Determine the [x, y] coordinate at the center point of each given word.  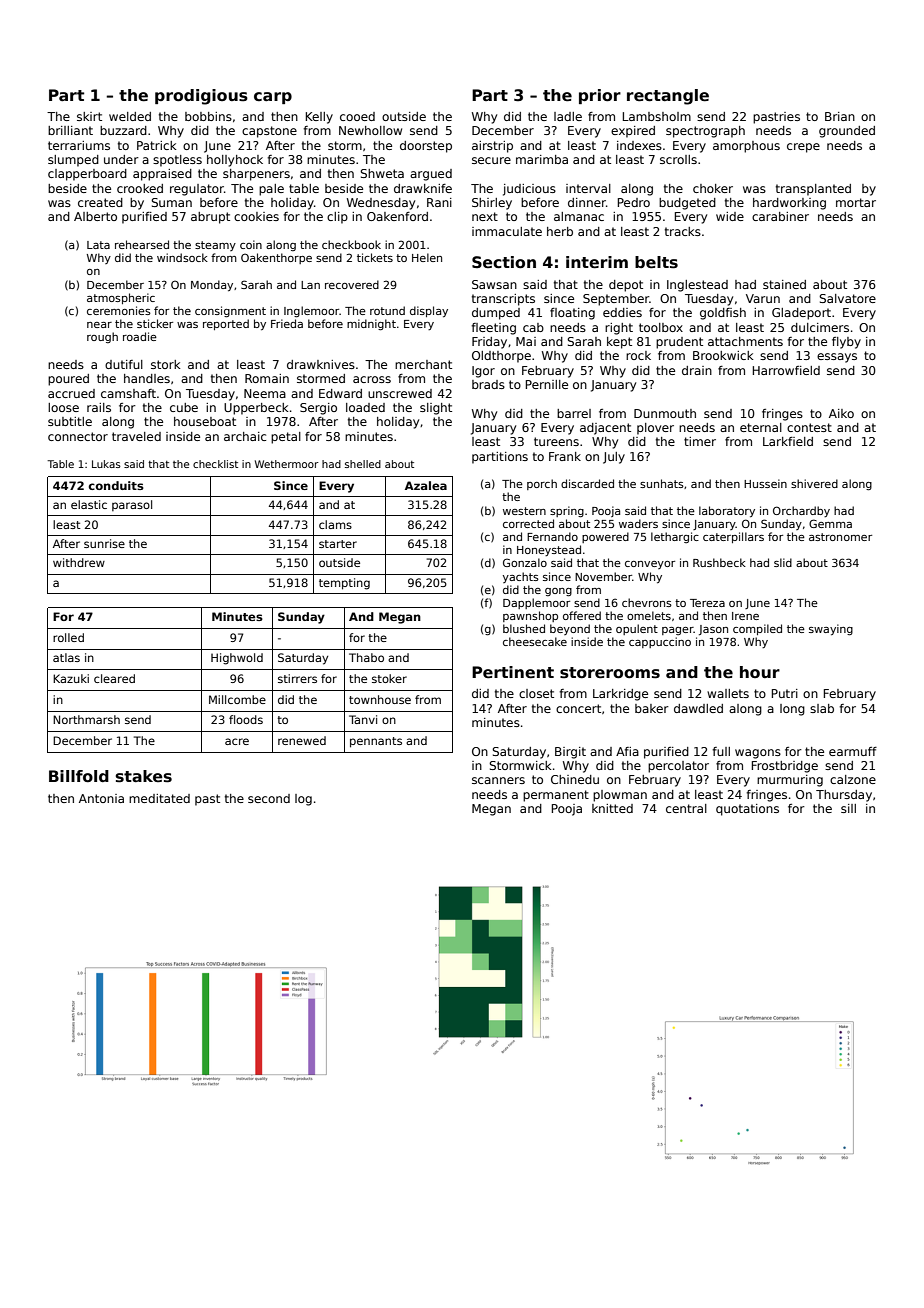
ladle [568, 116]
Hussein [765, 483]
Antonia [101, 798]
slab [822, 708]
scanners [498, 780]
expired [633, 132]
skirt [89, 116]
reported [226, 324]
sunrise [104, 543]
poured [68, 380]
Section [504, 262]
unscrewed [400, 393]
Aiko [841, 413]
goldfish [723, 314]
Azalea [426, 485]
